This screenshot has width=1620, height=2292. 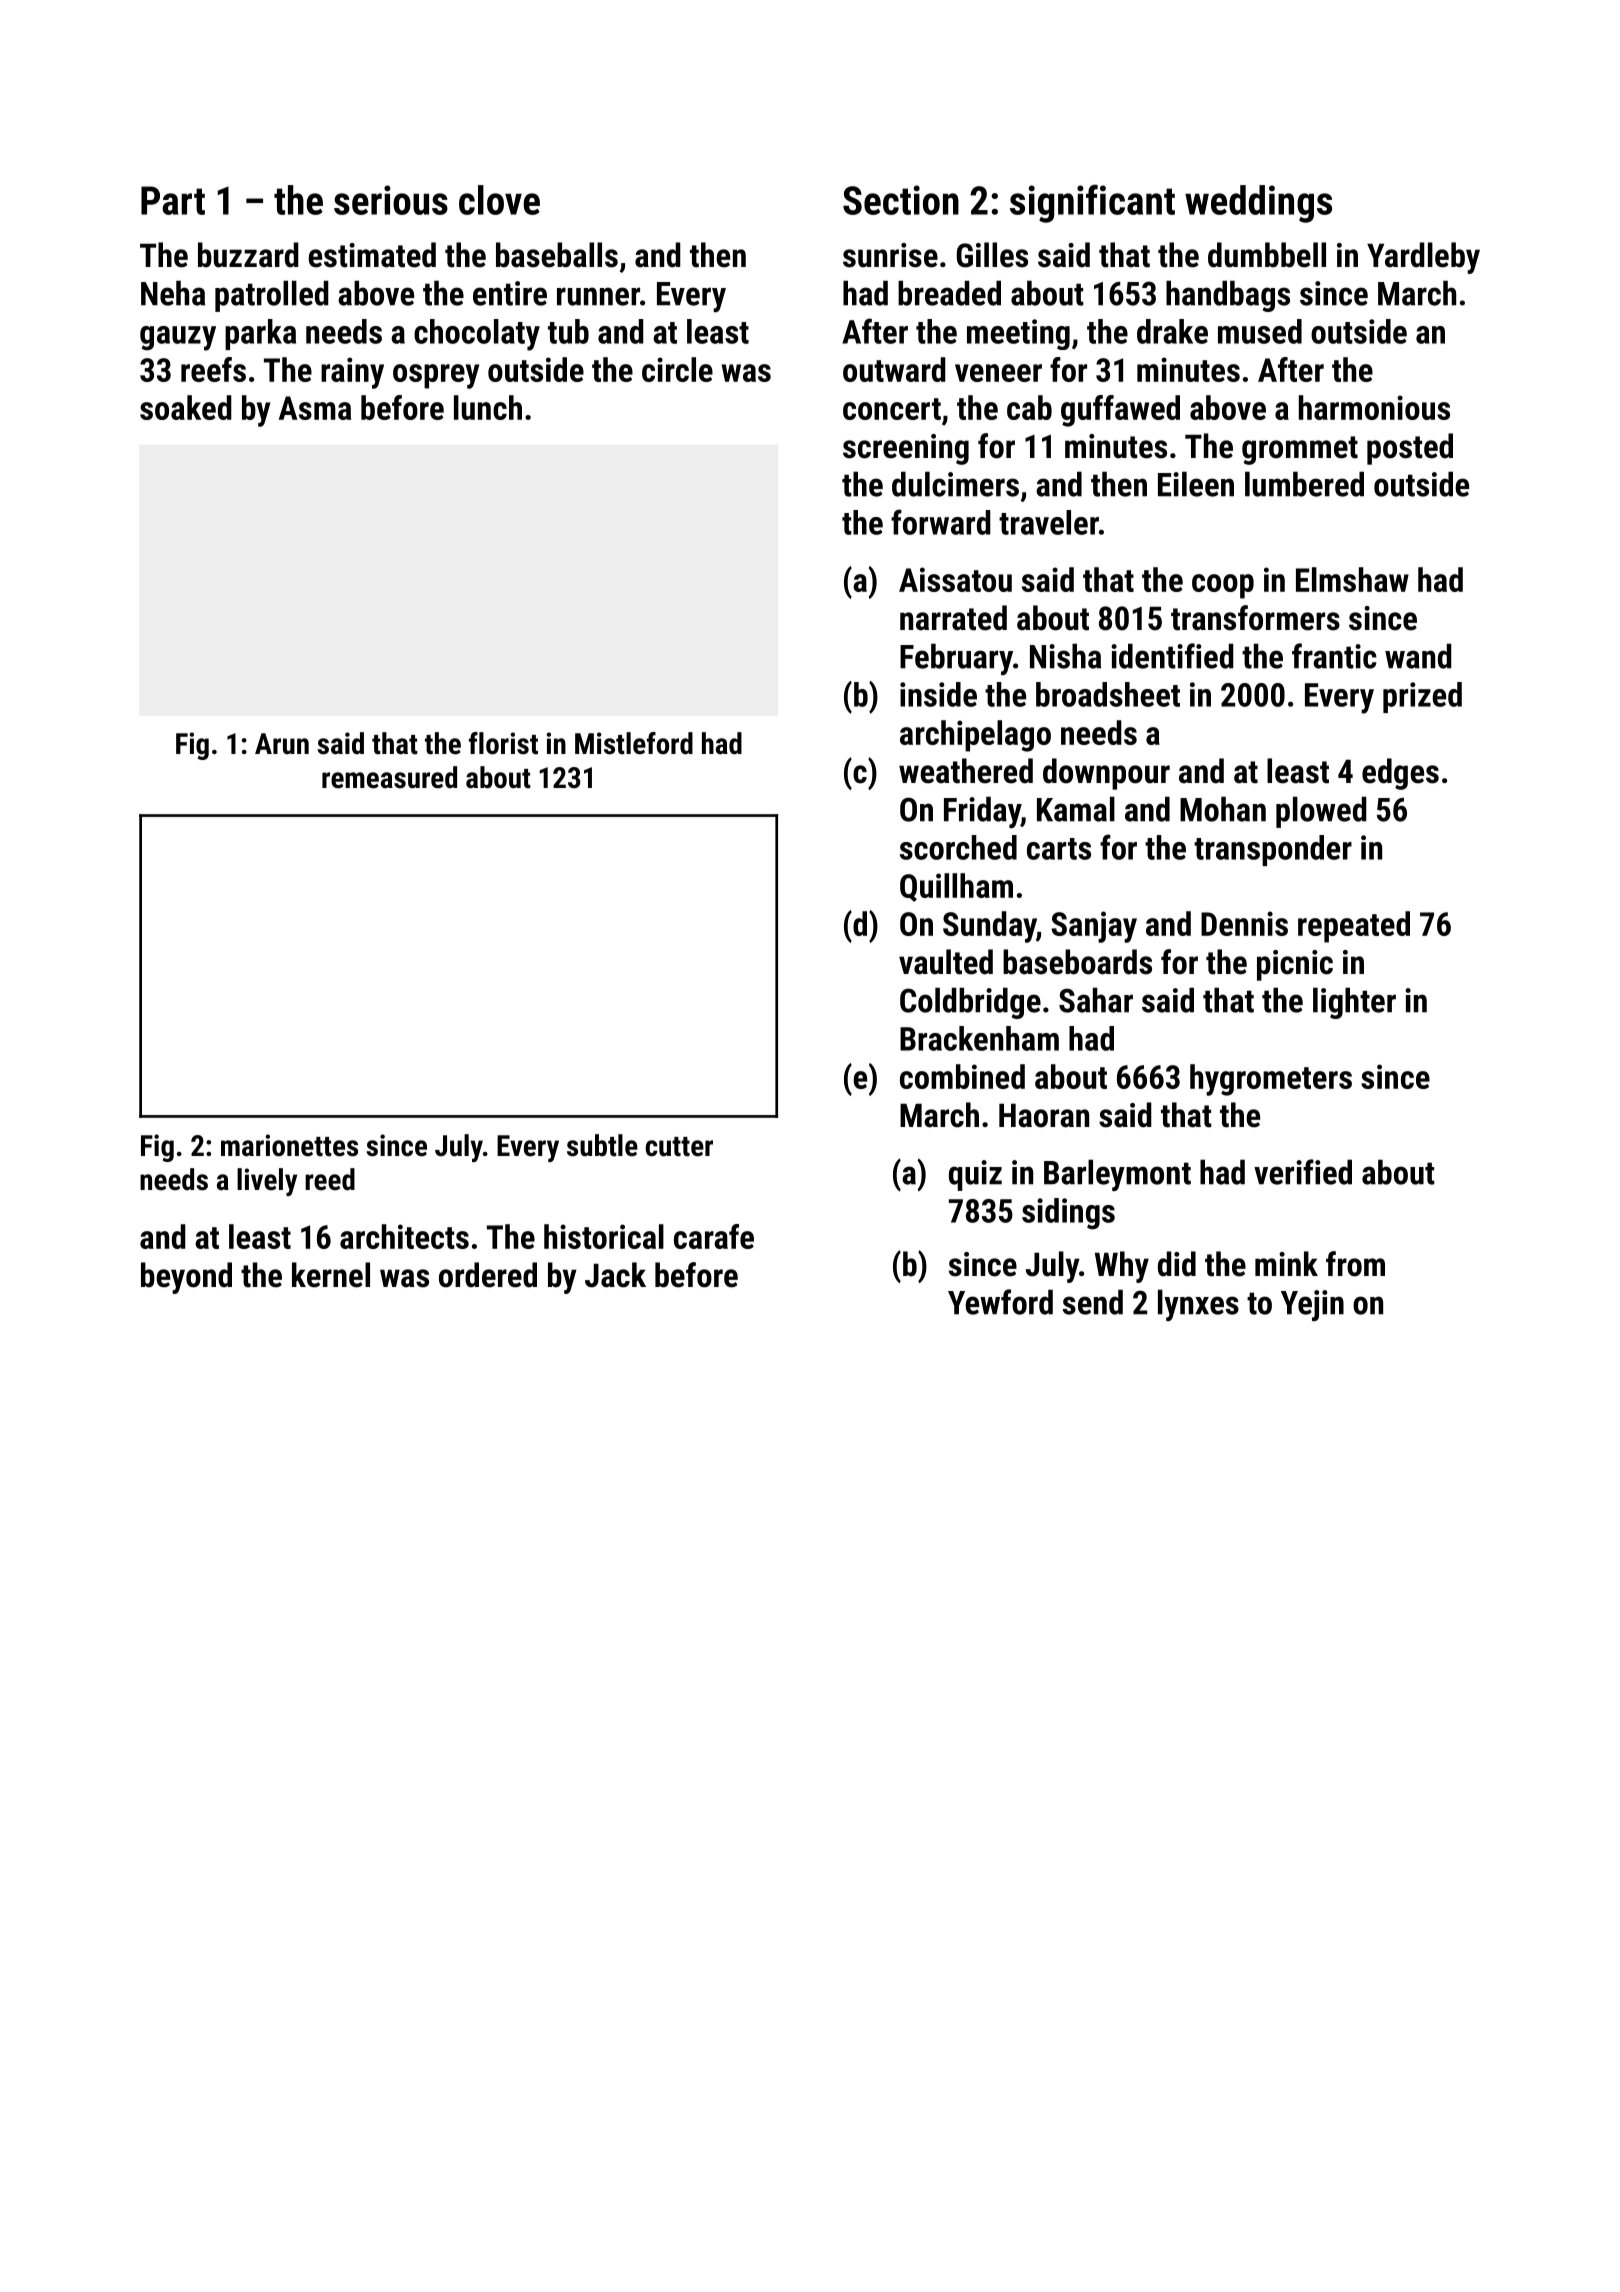 What do you see at coordinates (1196, 484) in the screenshot?
I see `Eileen` at bounding box center [1196, 484].
